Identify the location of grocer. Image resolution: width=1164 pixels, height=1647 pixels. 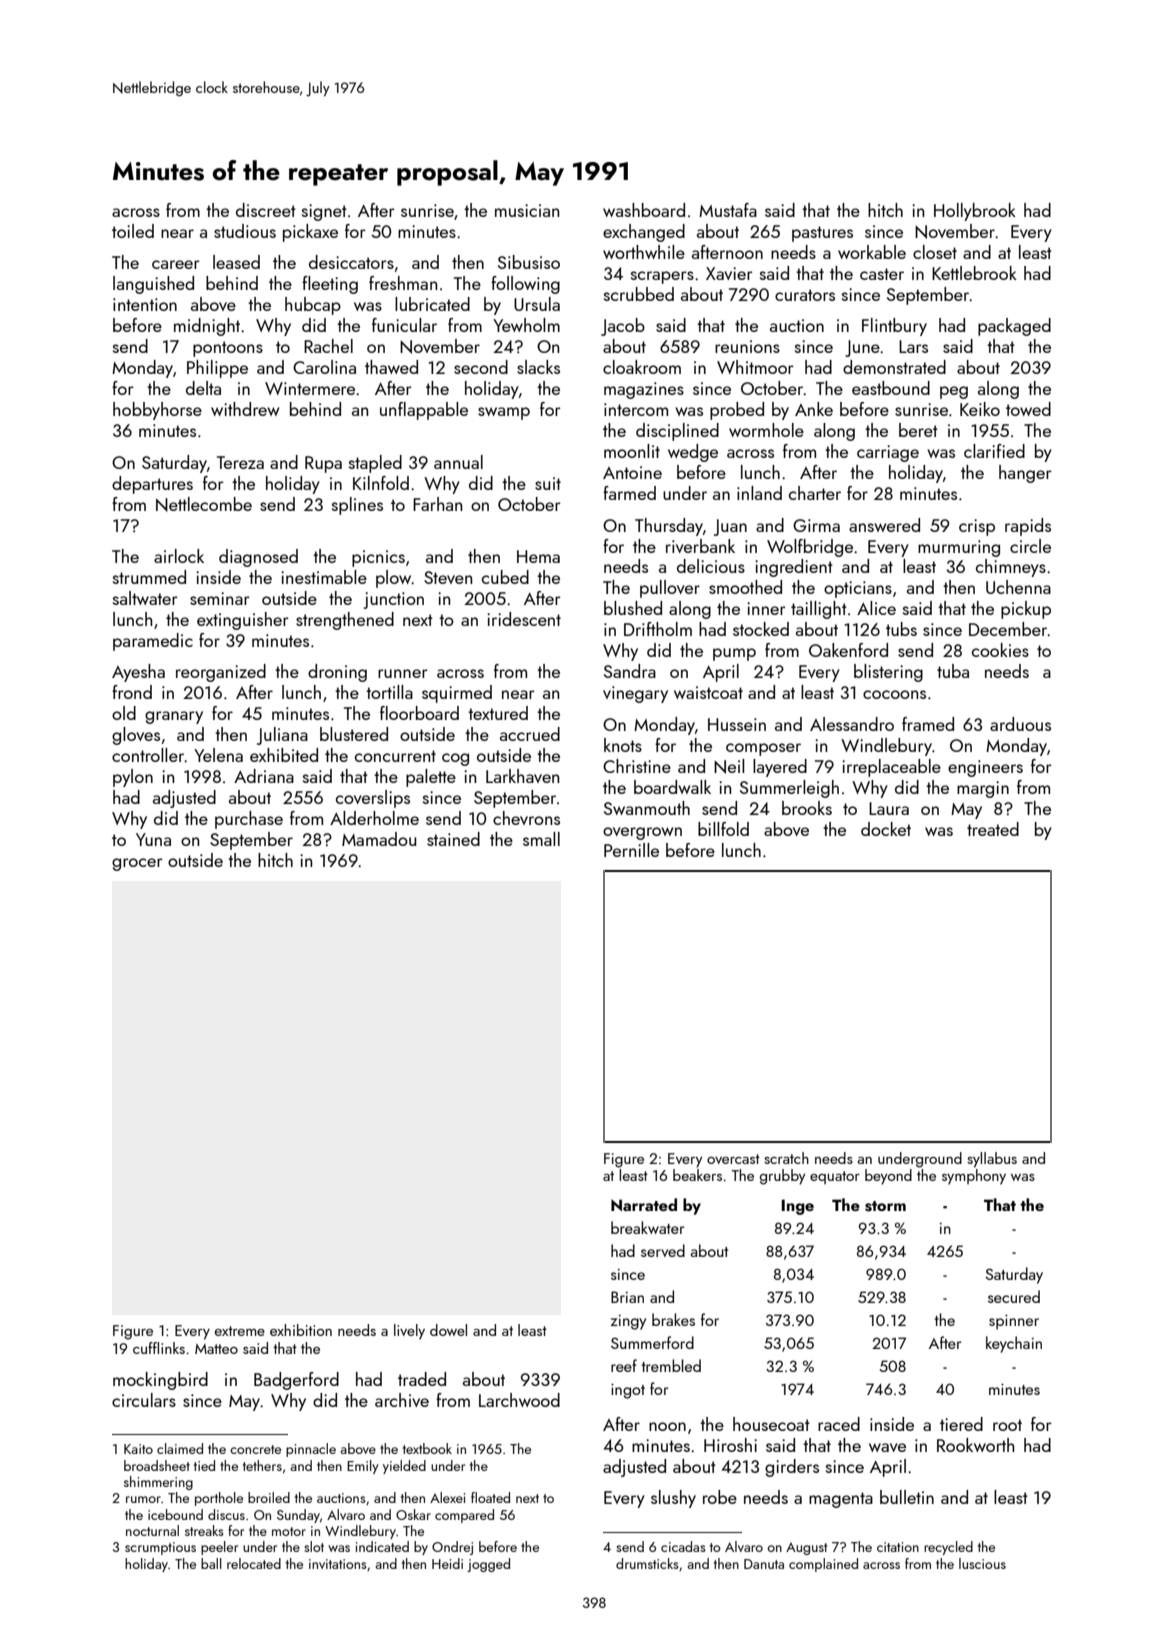
(137, 864).
